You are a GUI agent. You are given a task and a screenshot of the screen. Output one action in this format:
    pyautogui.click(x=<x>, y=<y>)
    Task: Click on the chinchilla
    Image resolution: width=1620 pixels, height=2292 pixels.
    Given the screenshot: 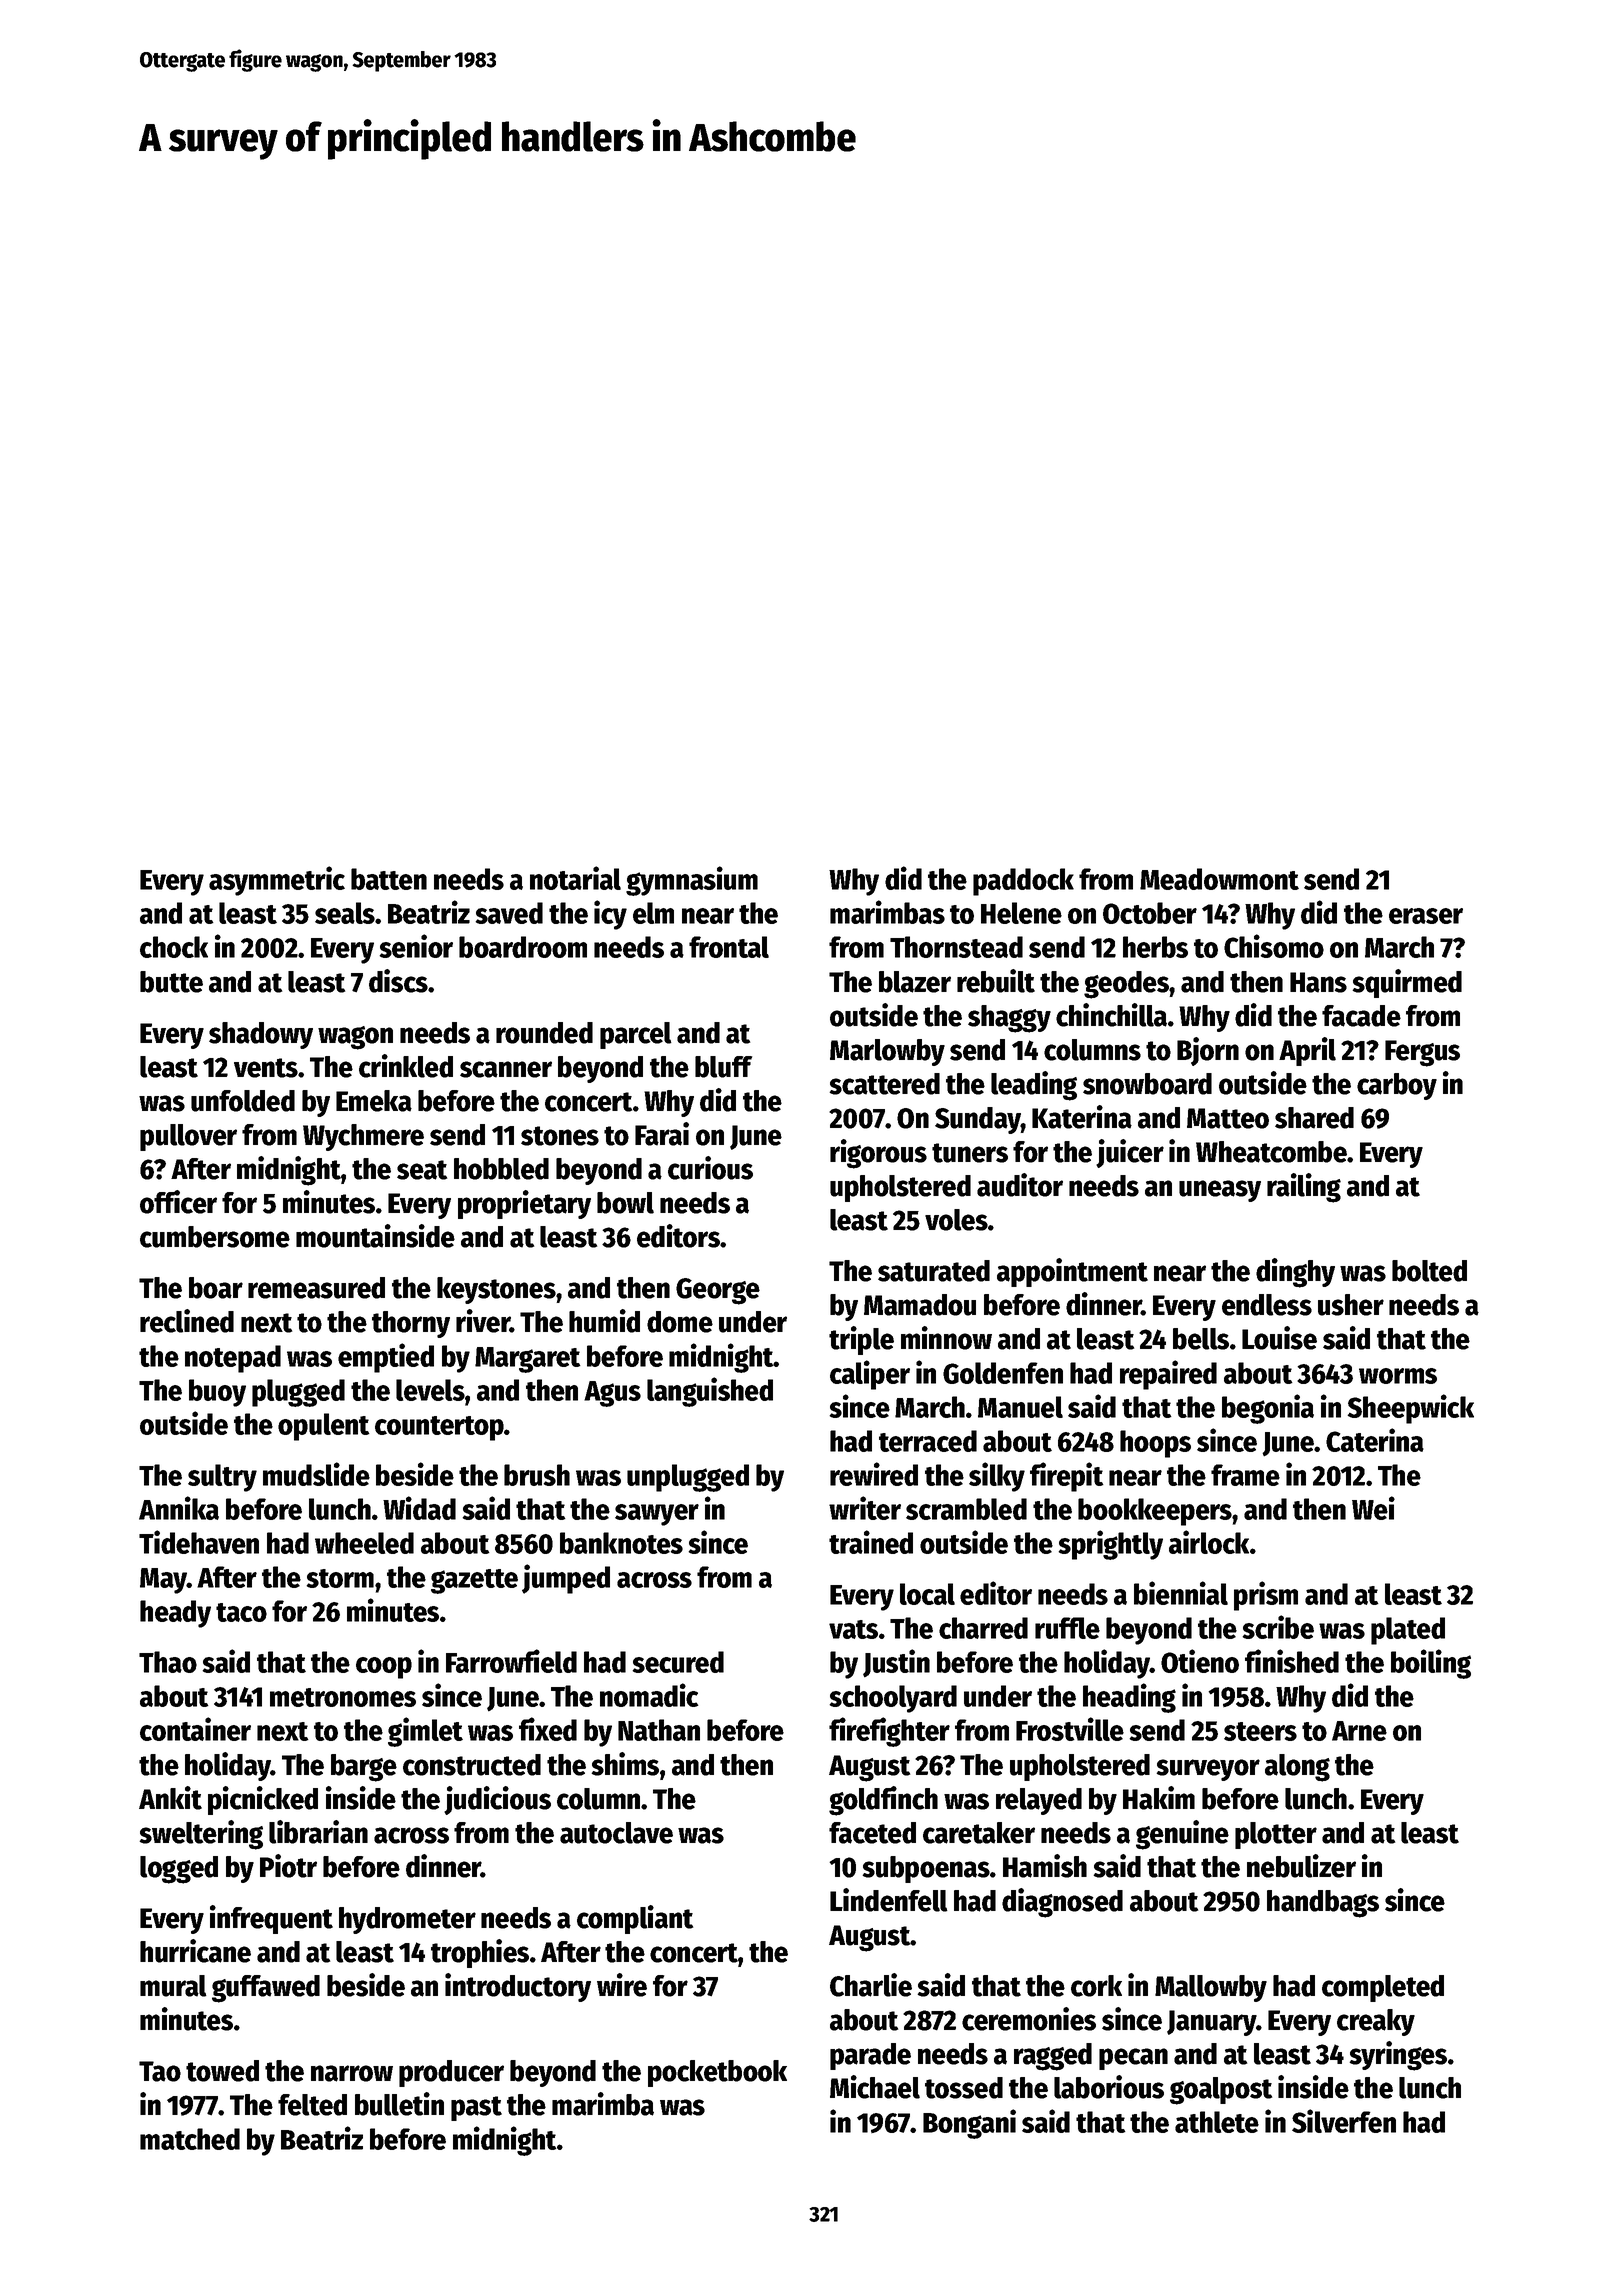 What is the action you would take?
    pyautogui.click(x=1111, y=1015)
